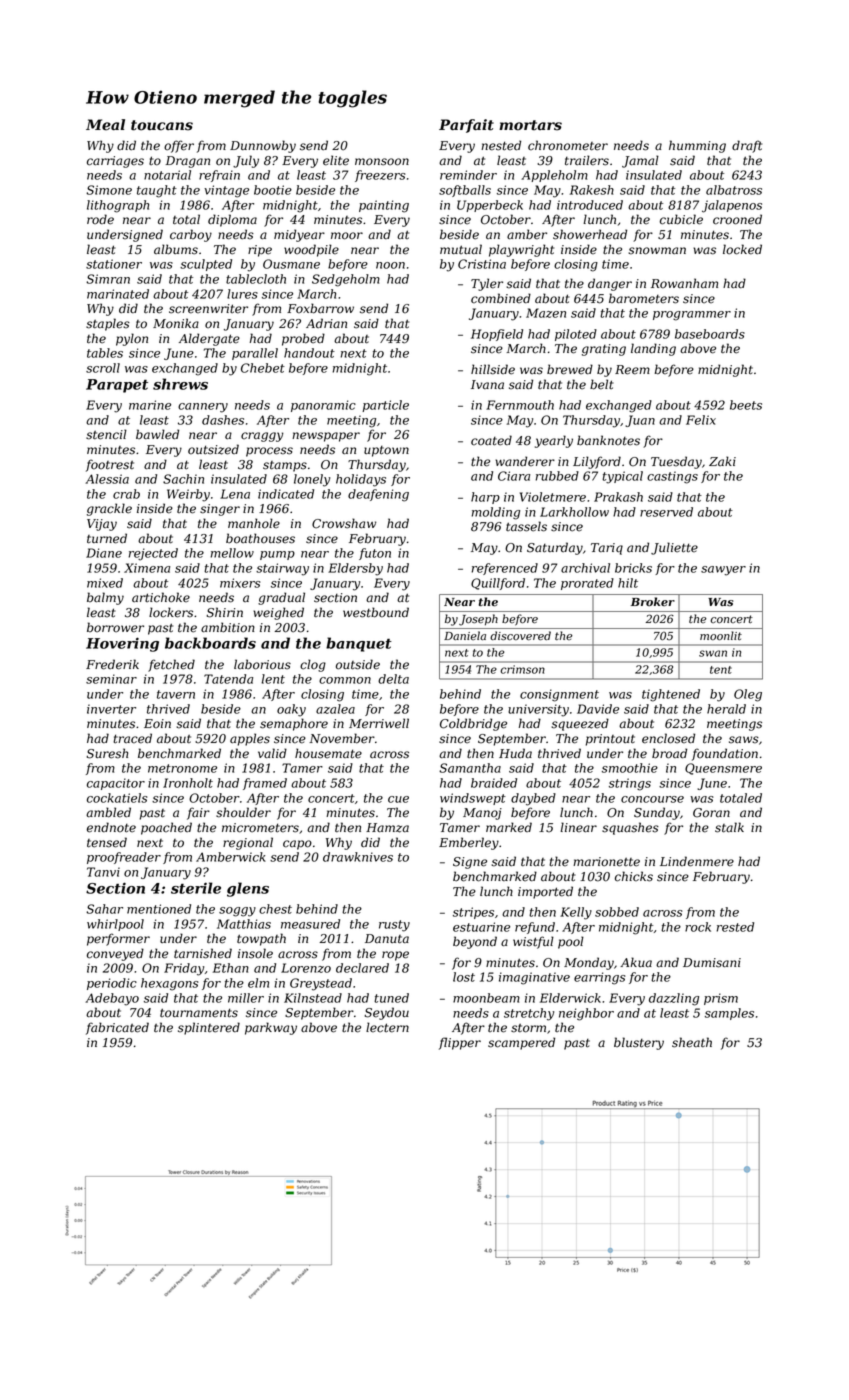 The image size is (849, 1400). Describe the element at coordinates (326, 323) in the screenshot. I see `Adrian` at that location.
